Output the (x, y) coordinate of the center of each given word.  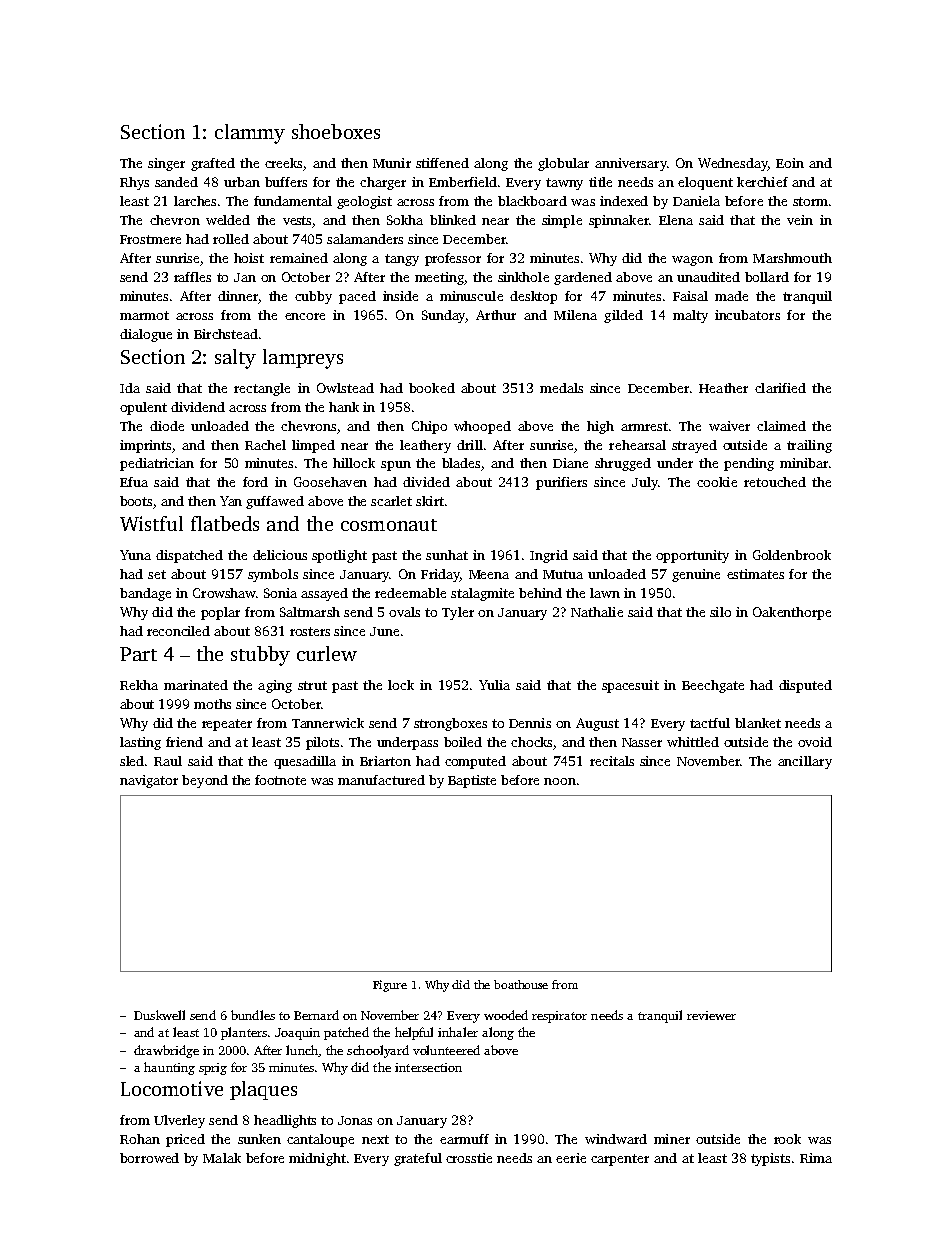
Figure (390, 986)
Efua (134, 482)
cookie (717, 482)
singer (166, 164)
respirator (559, 1017)
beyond (205, 781)
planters (244, 1033)
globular (563, 164)
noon (560, 781)
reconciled (178, 631)
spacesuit (630, 686)
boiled (463, 742)
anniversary (631, 164)
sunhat (447, 555)
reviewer (711, 1015)
